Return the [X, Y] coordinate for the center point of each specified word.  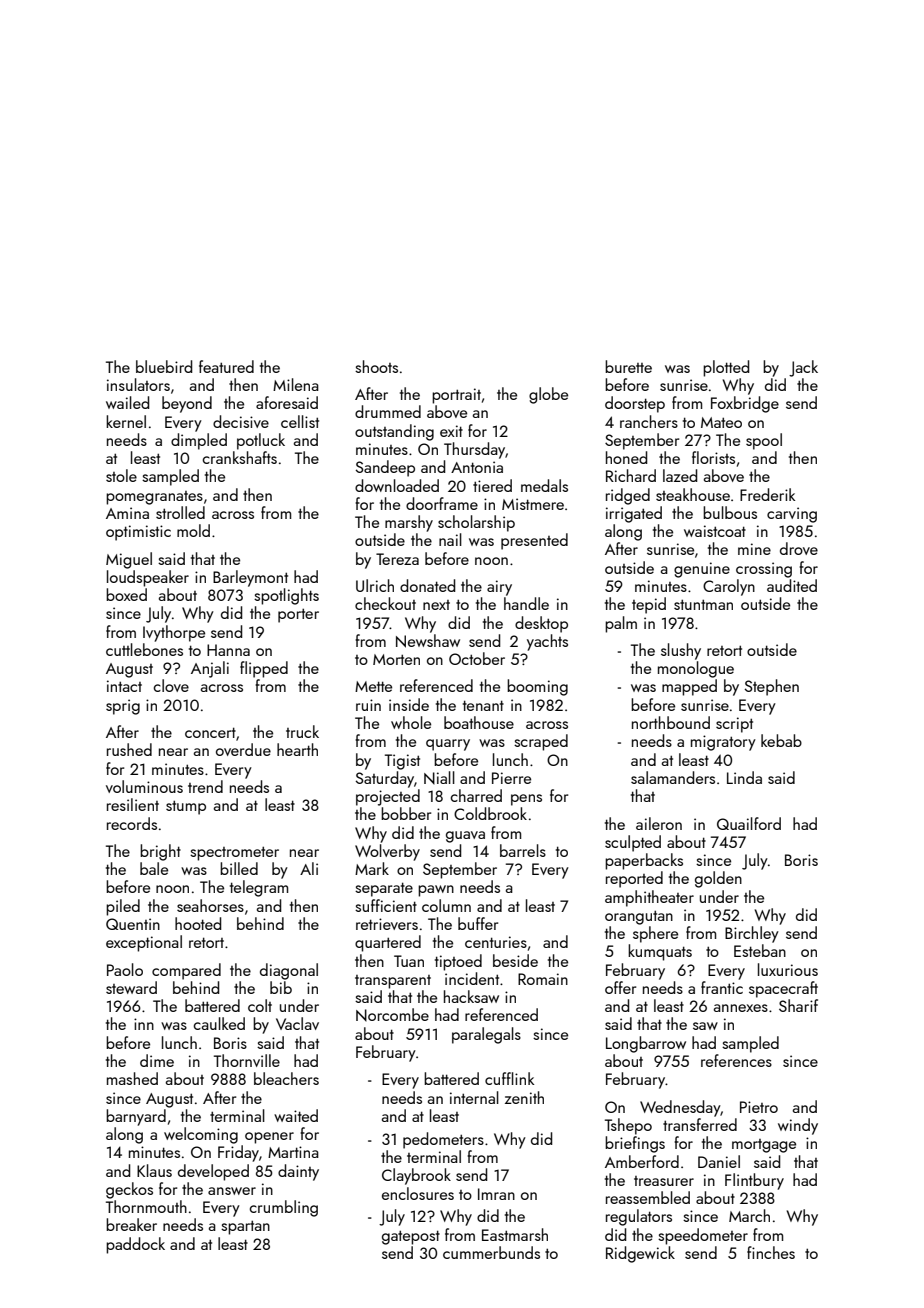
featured [226, 366]
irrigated [634, 514]
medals [544, 485]
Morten [396, 659]
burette [628, 366]
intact [124, 686]
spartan [245, 1227]
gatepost [411, 1237]
